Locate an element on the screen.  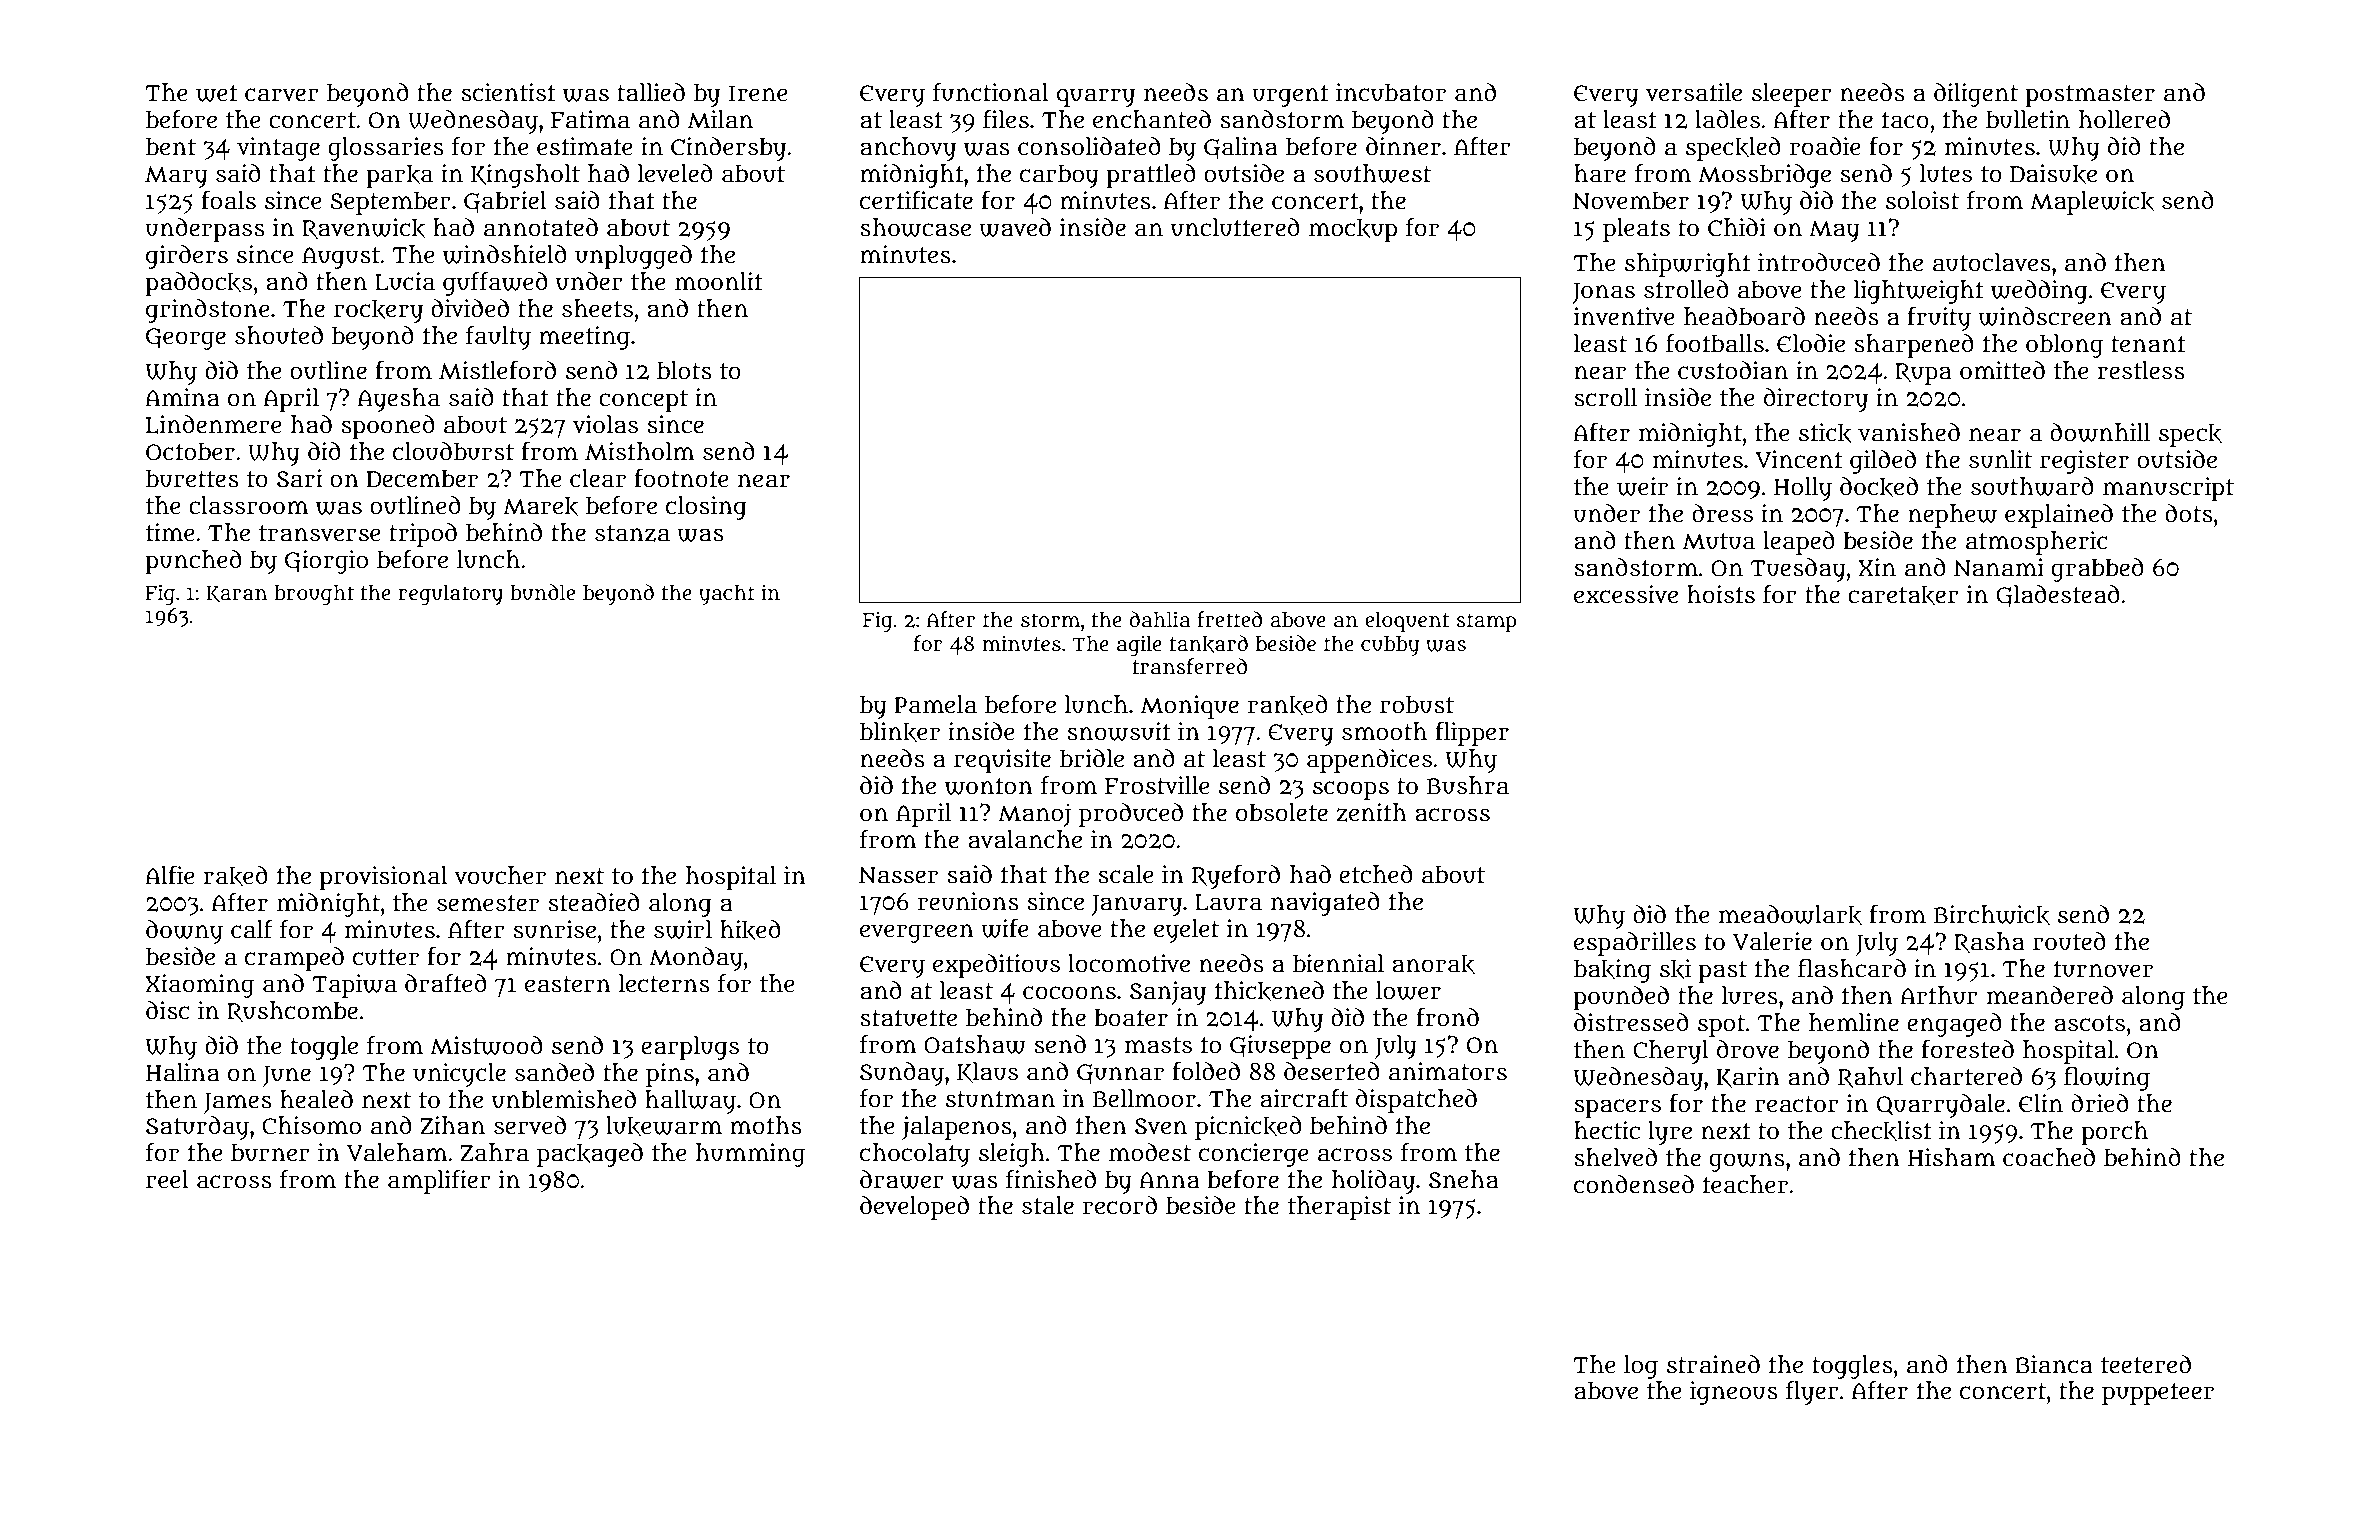
provisional is located at coordinates (383, 878).
